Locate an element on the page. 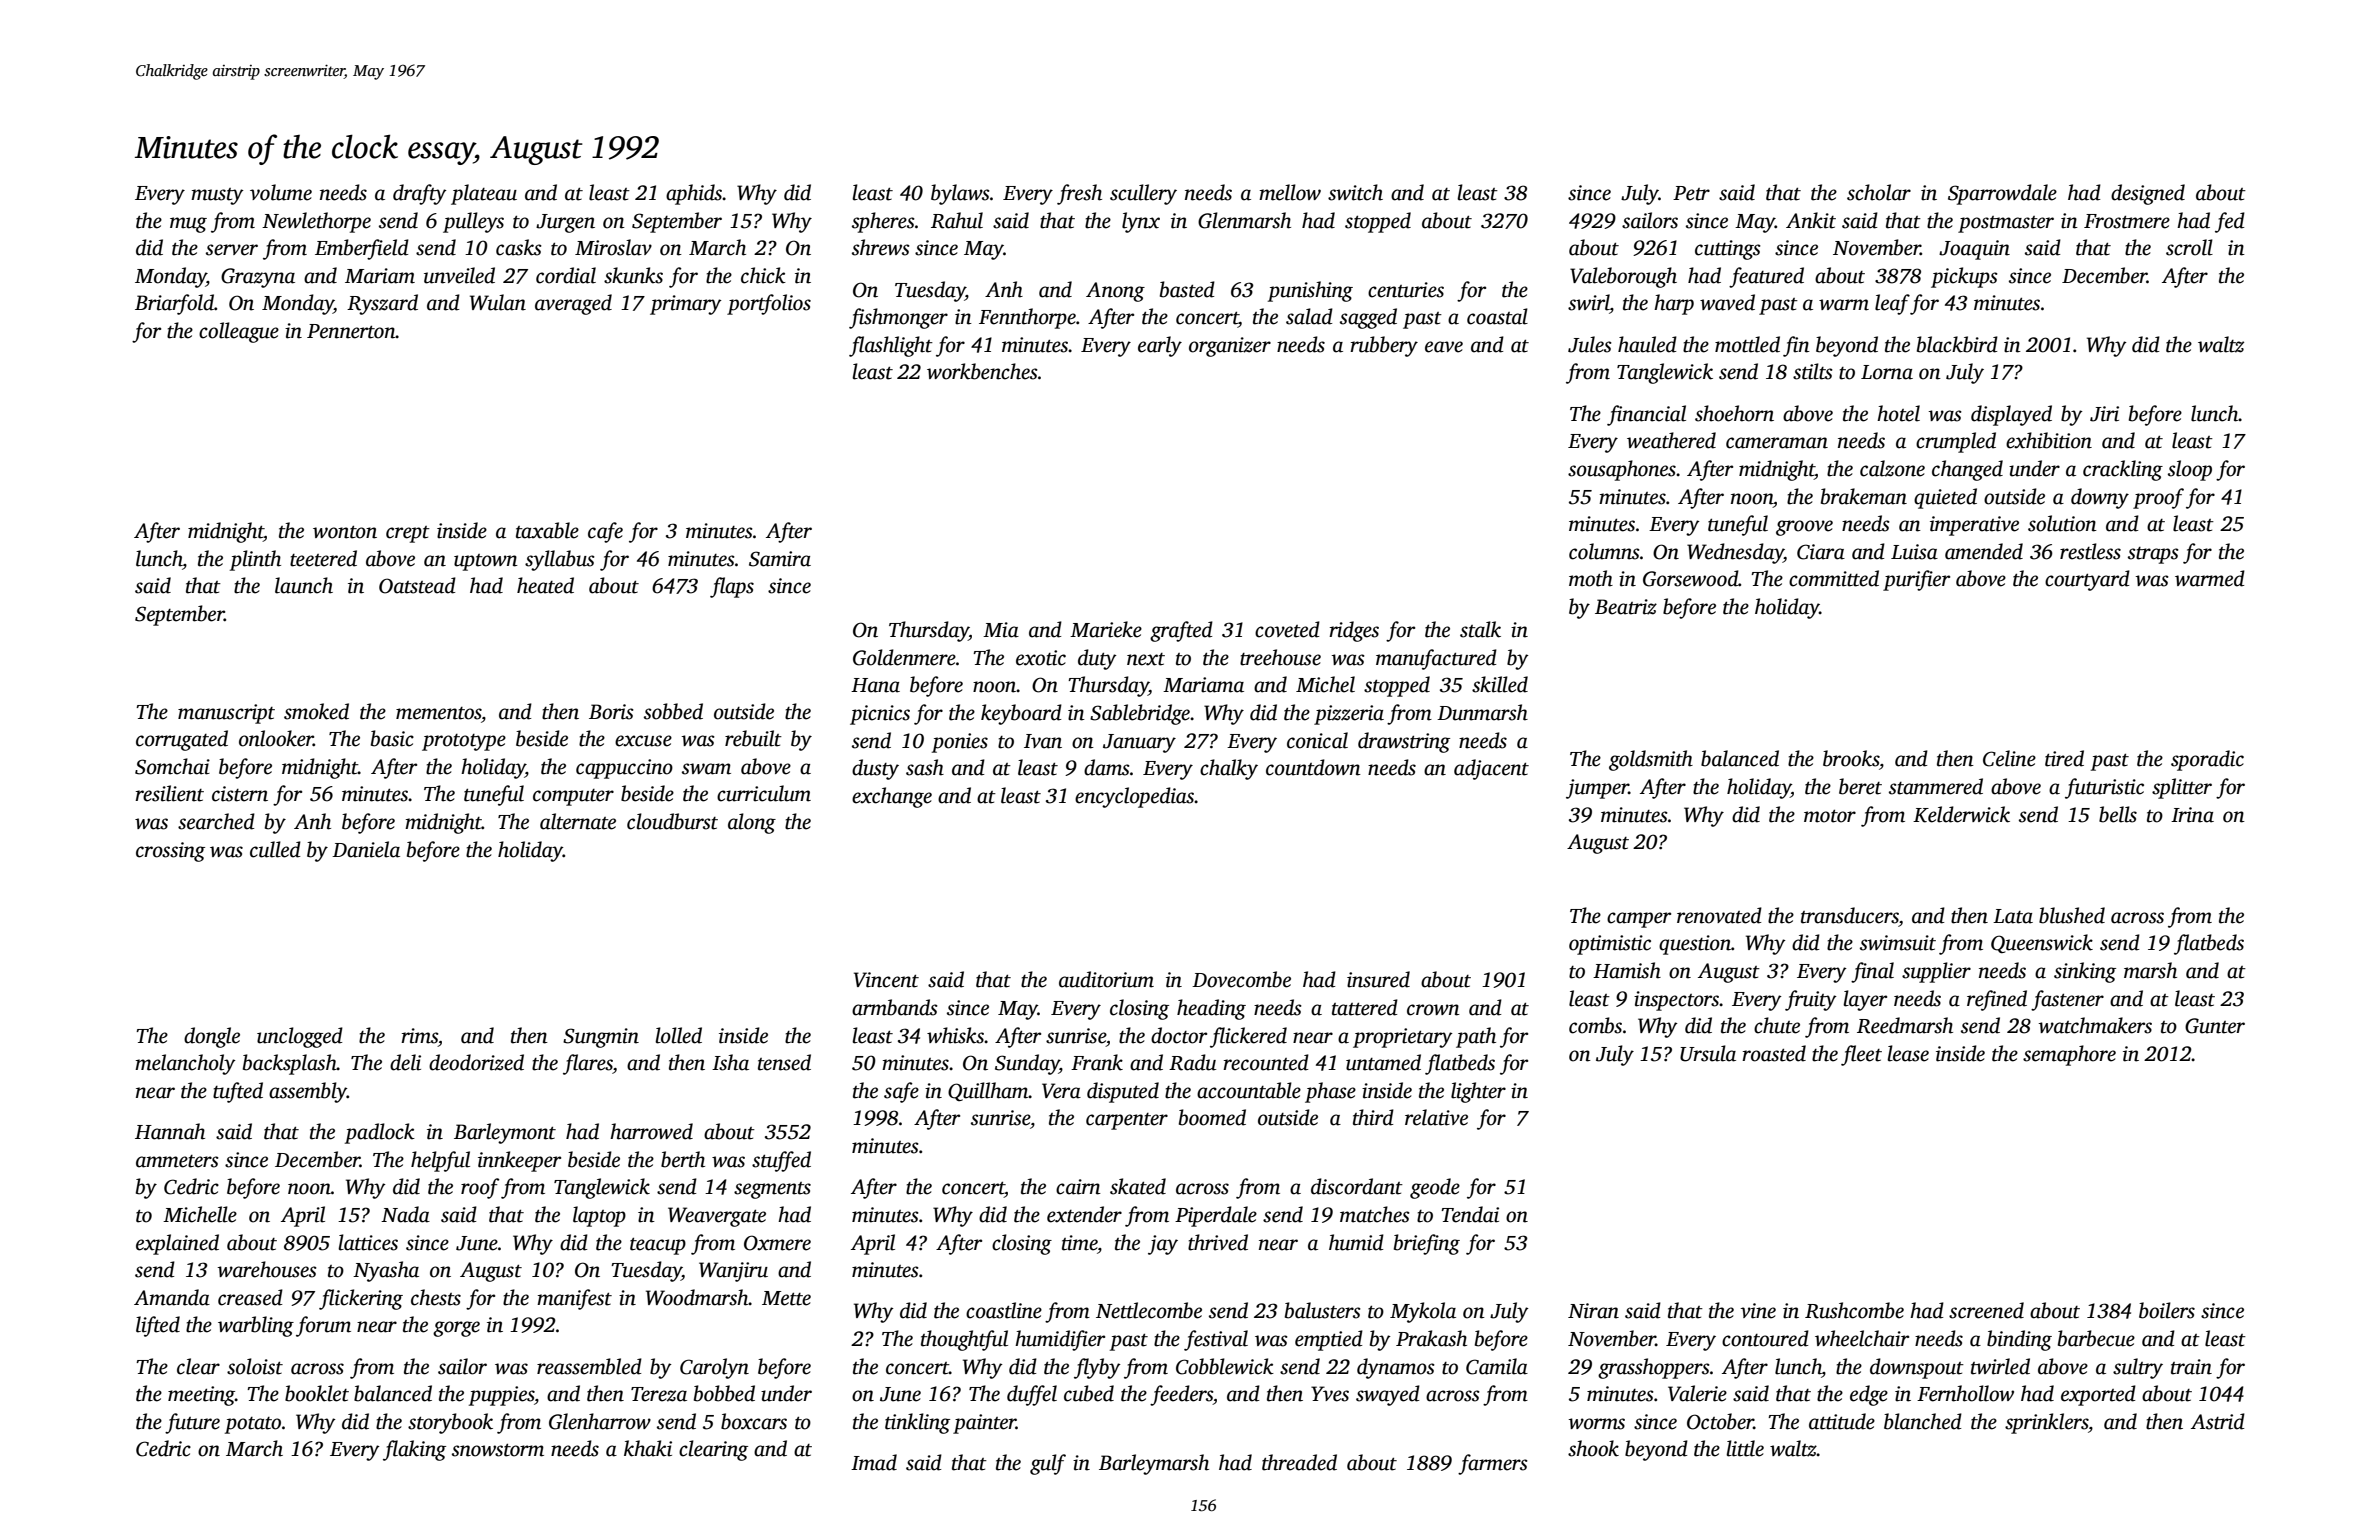 The width and height of the page is (2380, 1540). plateau is located at coordinates (484, 194).
